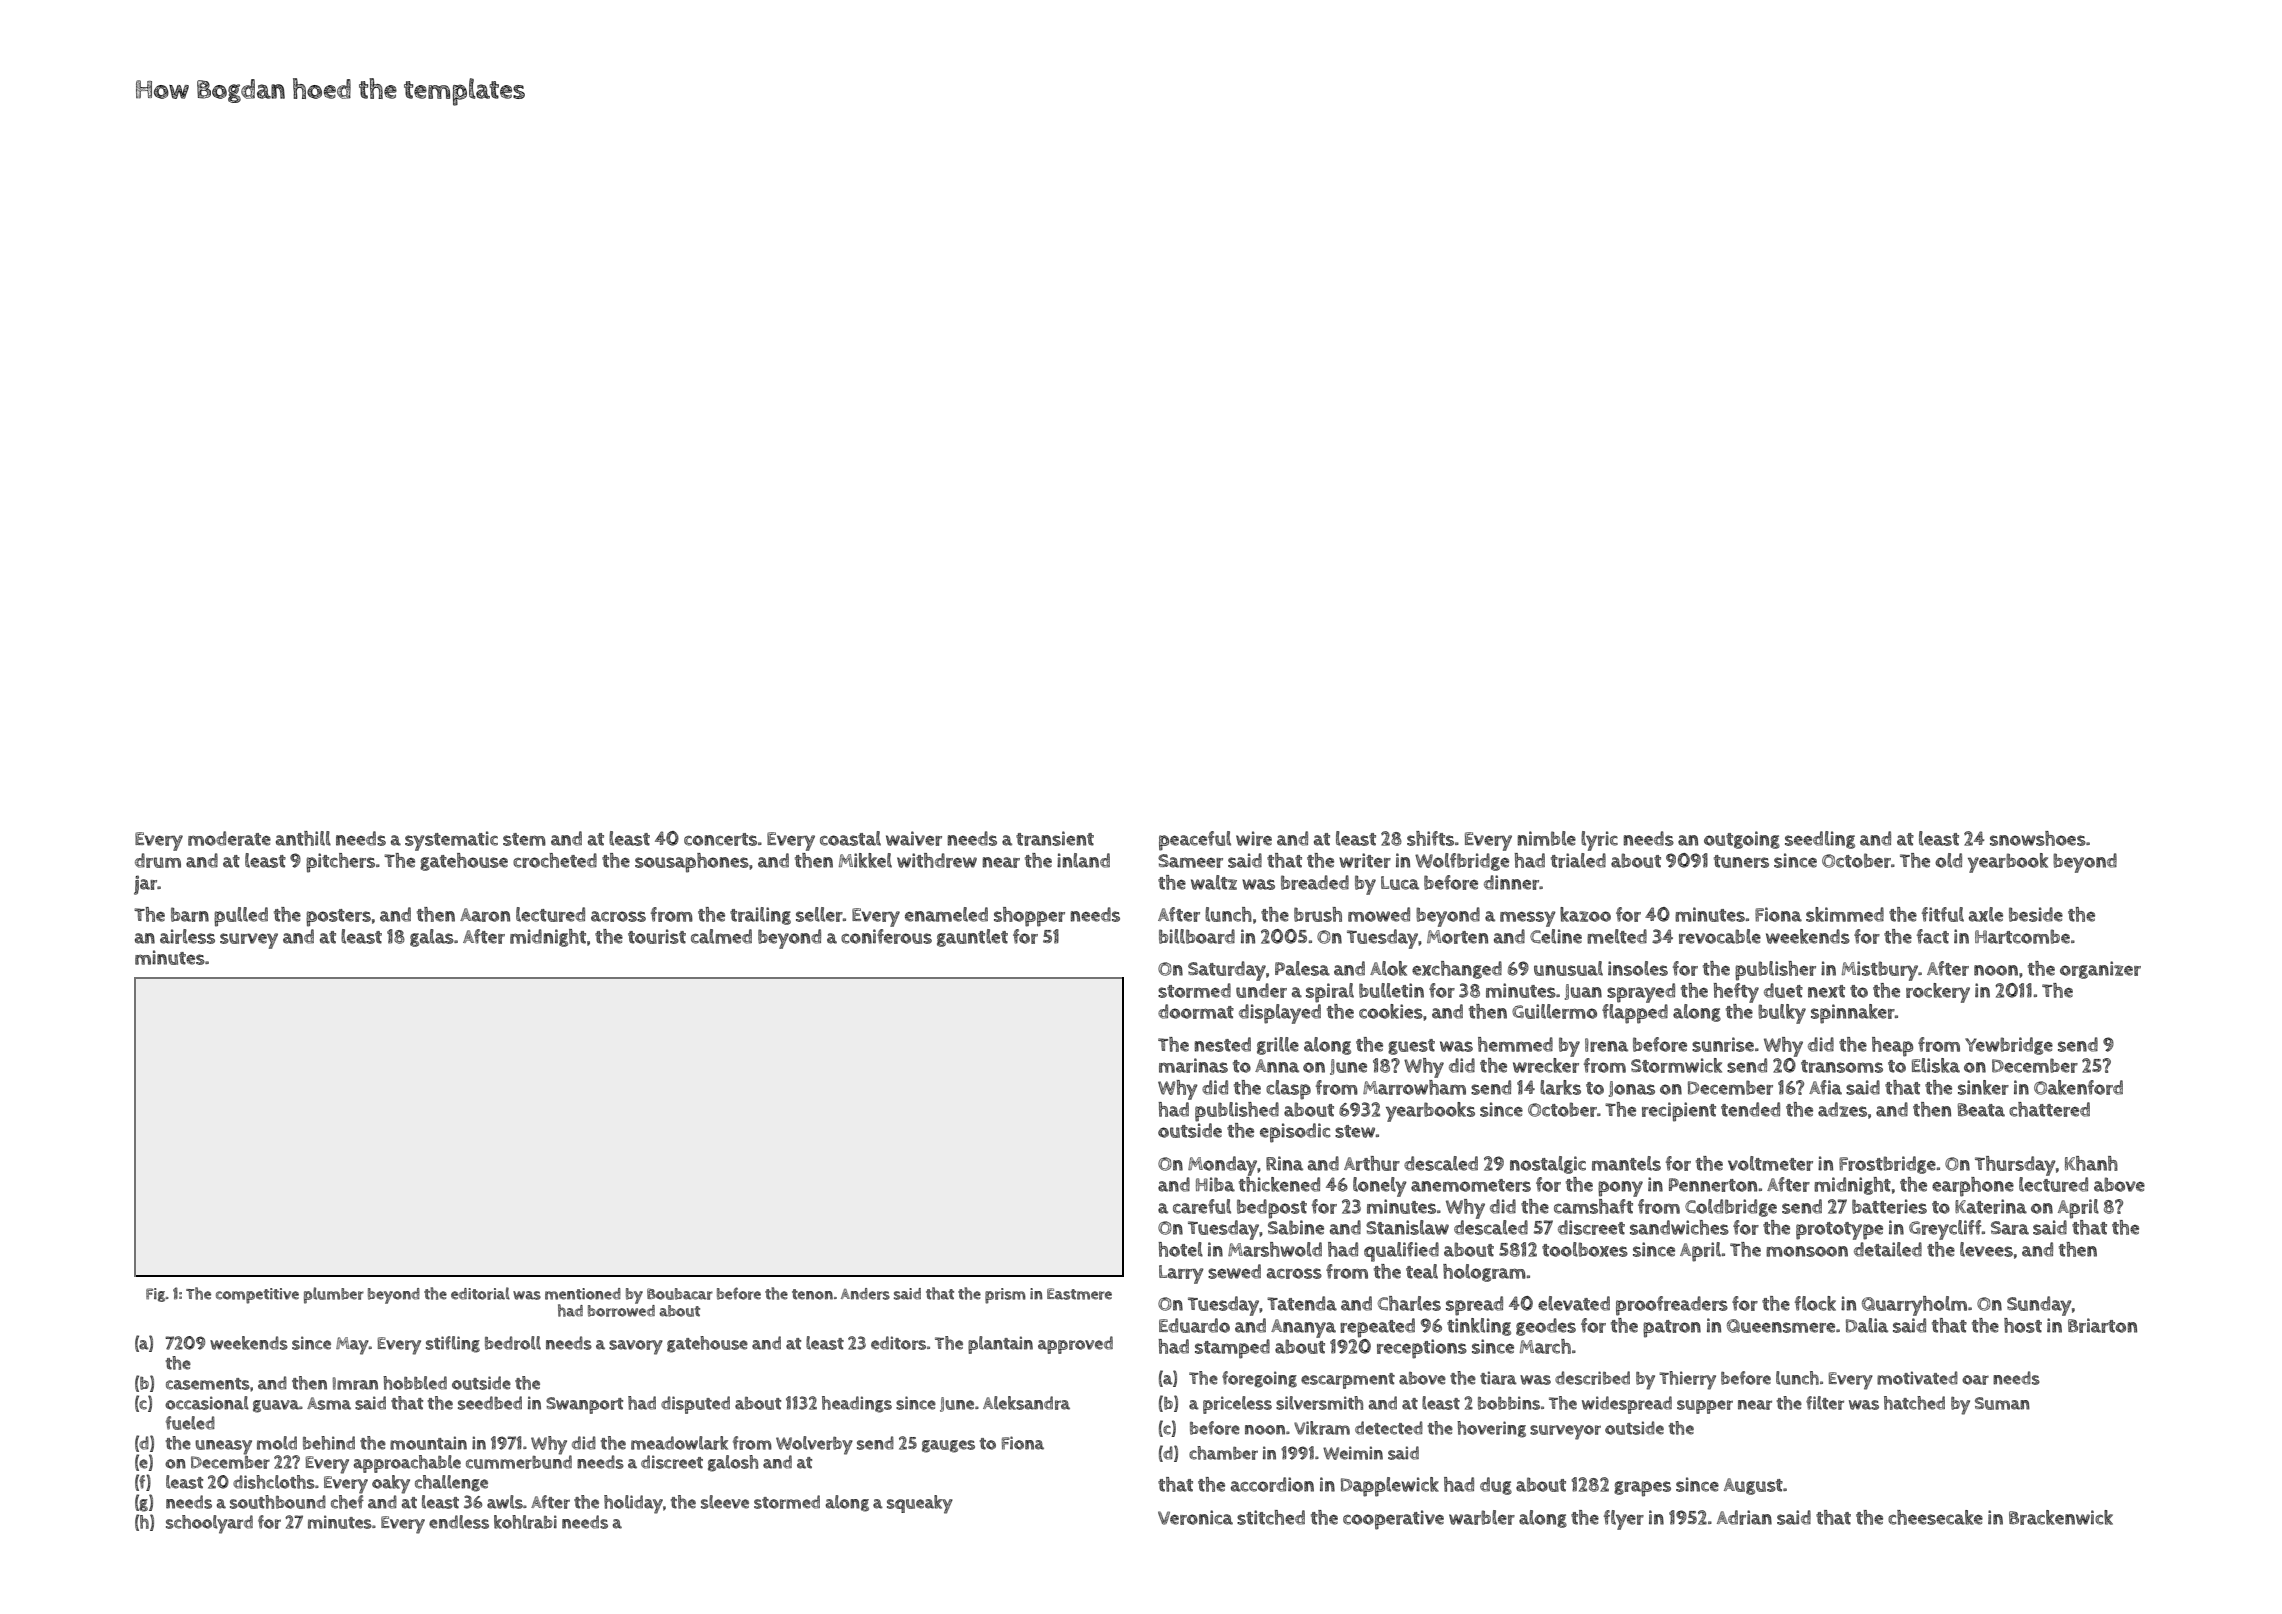 This page has width=2282, height=1614. Describe the element at coordinates (340, 863) in the page. I see `pitchers` at that location.
